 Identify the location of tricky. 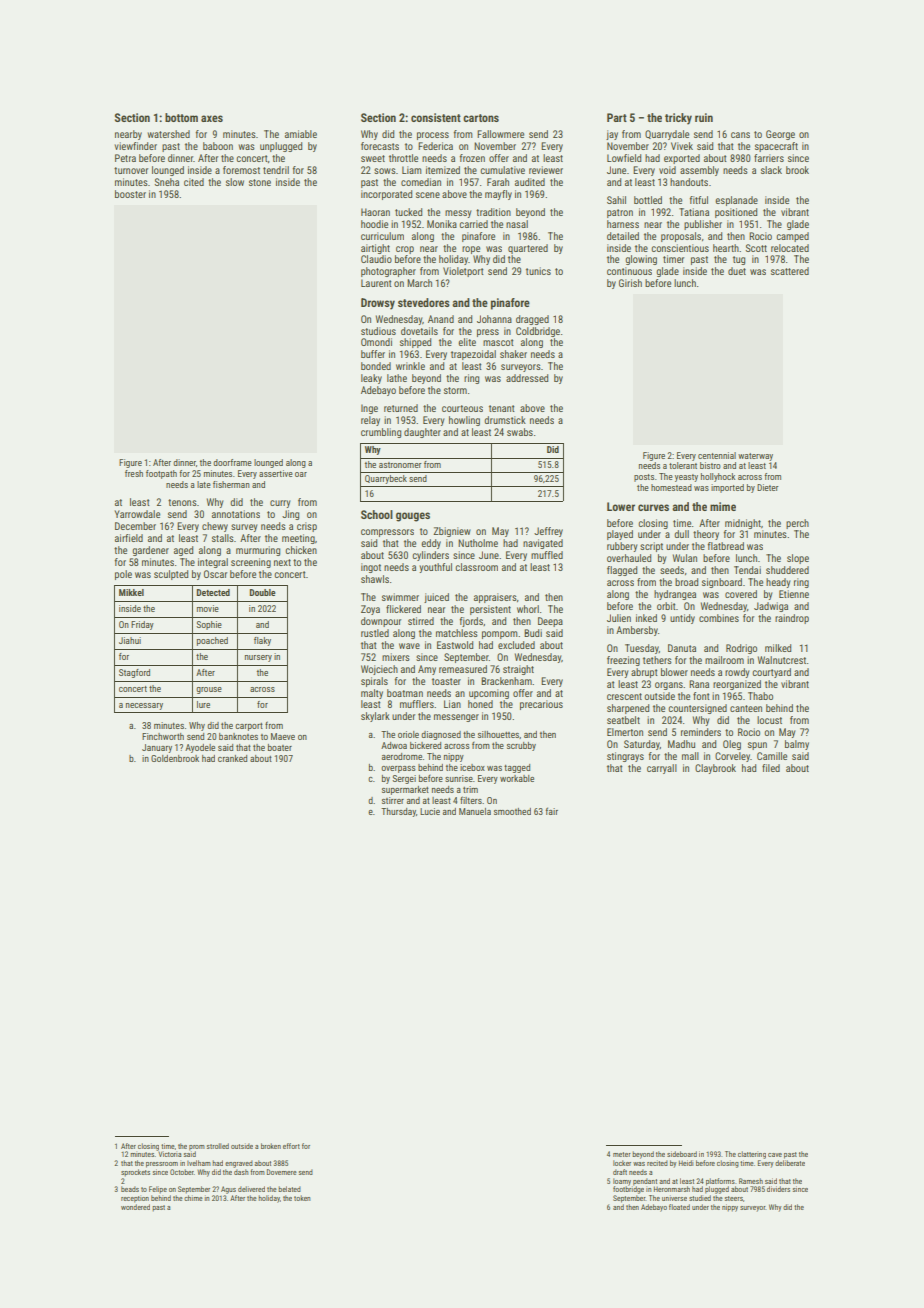
(678, 119).
